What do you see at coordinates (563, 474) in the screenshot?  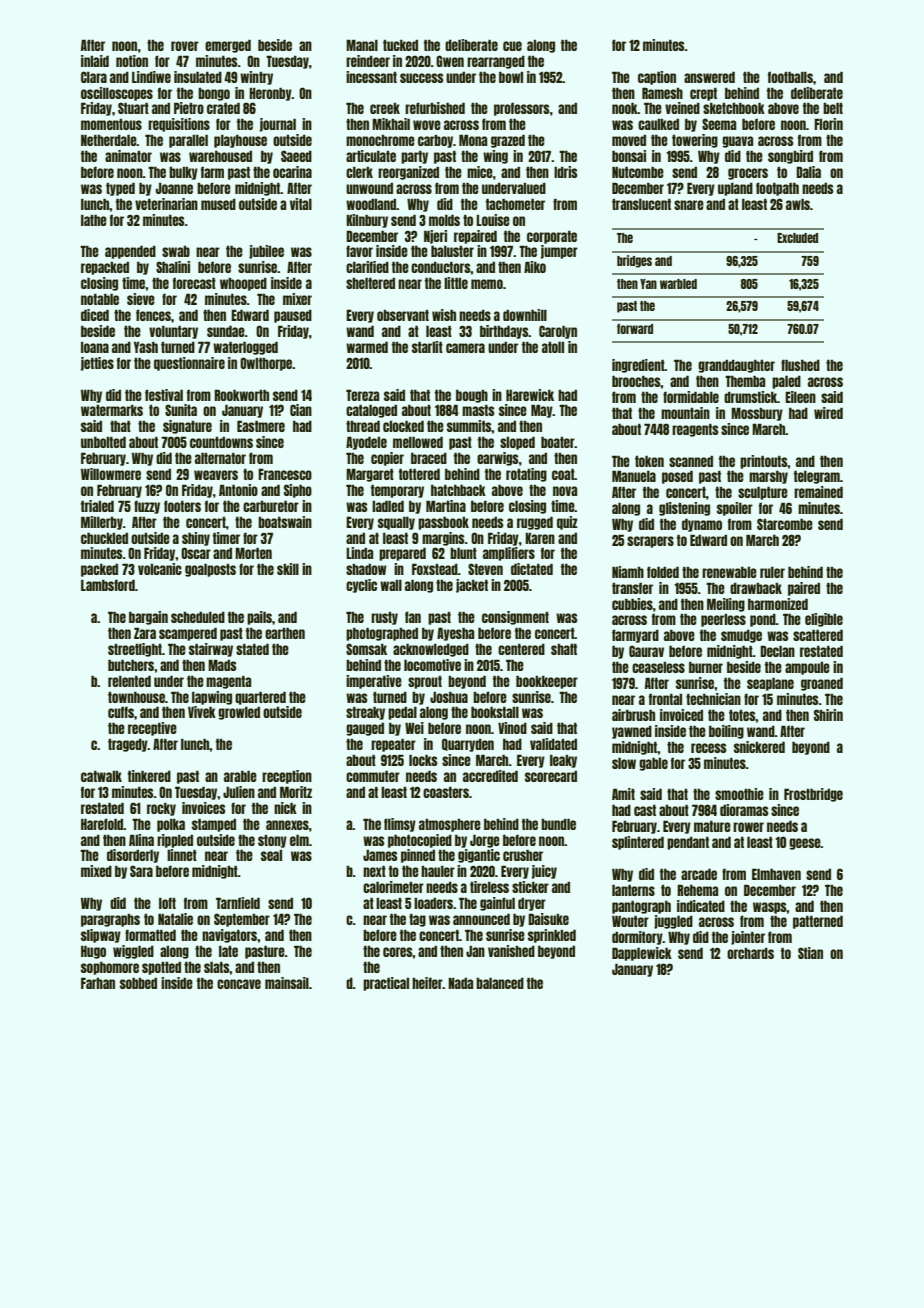 I see `coat` at bounding box center [563, 474].
